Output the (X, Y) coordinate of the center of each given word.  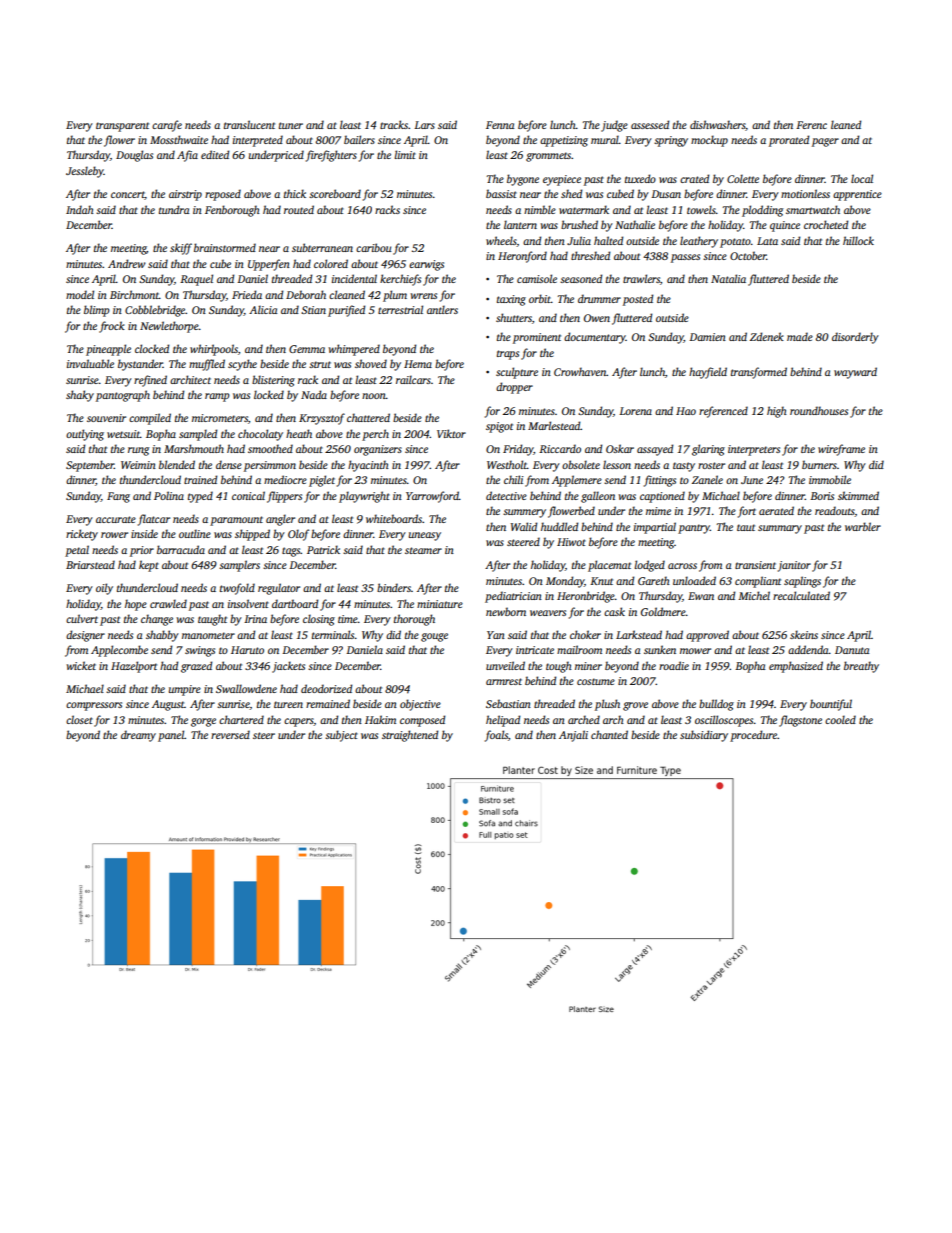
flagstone (800, 721)
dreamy (138, 736)
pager (825, 142)
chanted (609, 734)
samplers (239, 566)
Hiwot (571, 542)
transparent (122, 127)
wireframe (841, 450)
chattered (368, 417)
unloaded (694, 580)
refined (150, 381)
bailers (359, 139)
